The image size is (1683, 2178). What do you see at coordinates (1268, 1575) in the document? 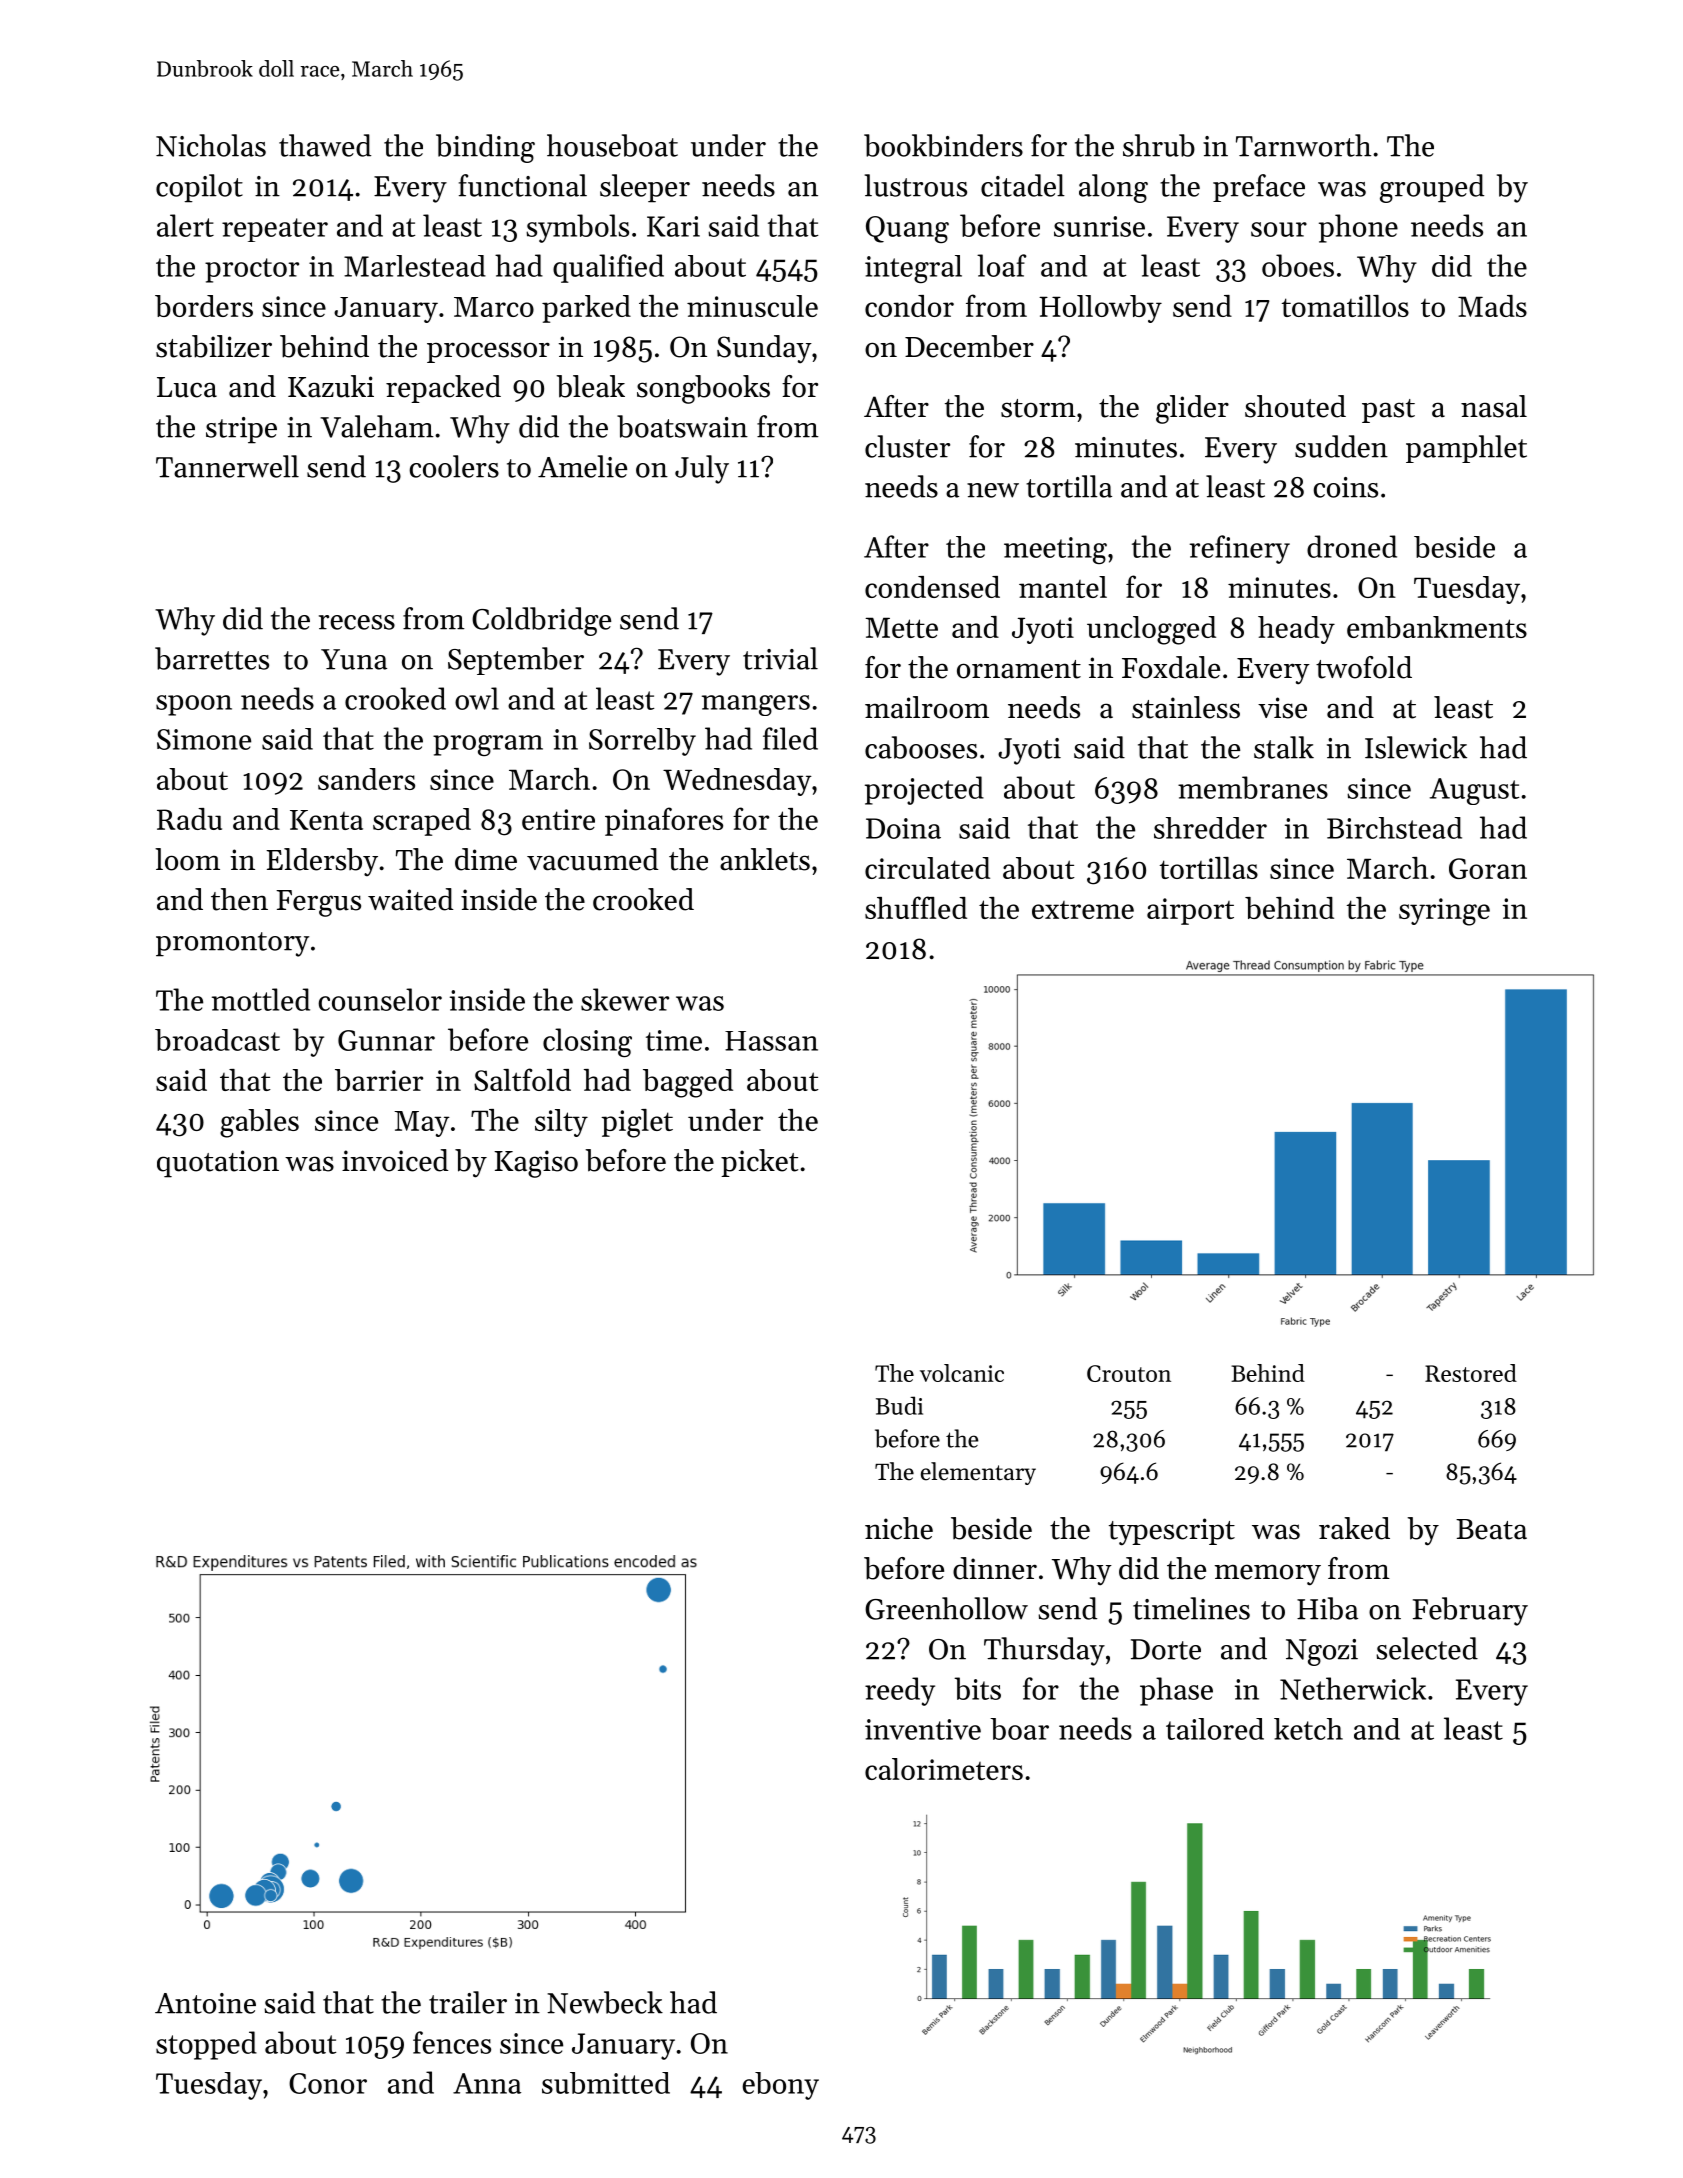
I see `memory` at bounding box center [1268, 1575].
